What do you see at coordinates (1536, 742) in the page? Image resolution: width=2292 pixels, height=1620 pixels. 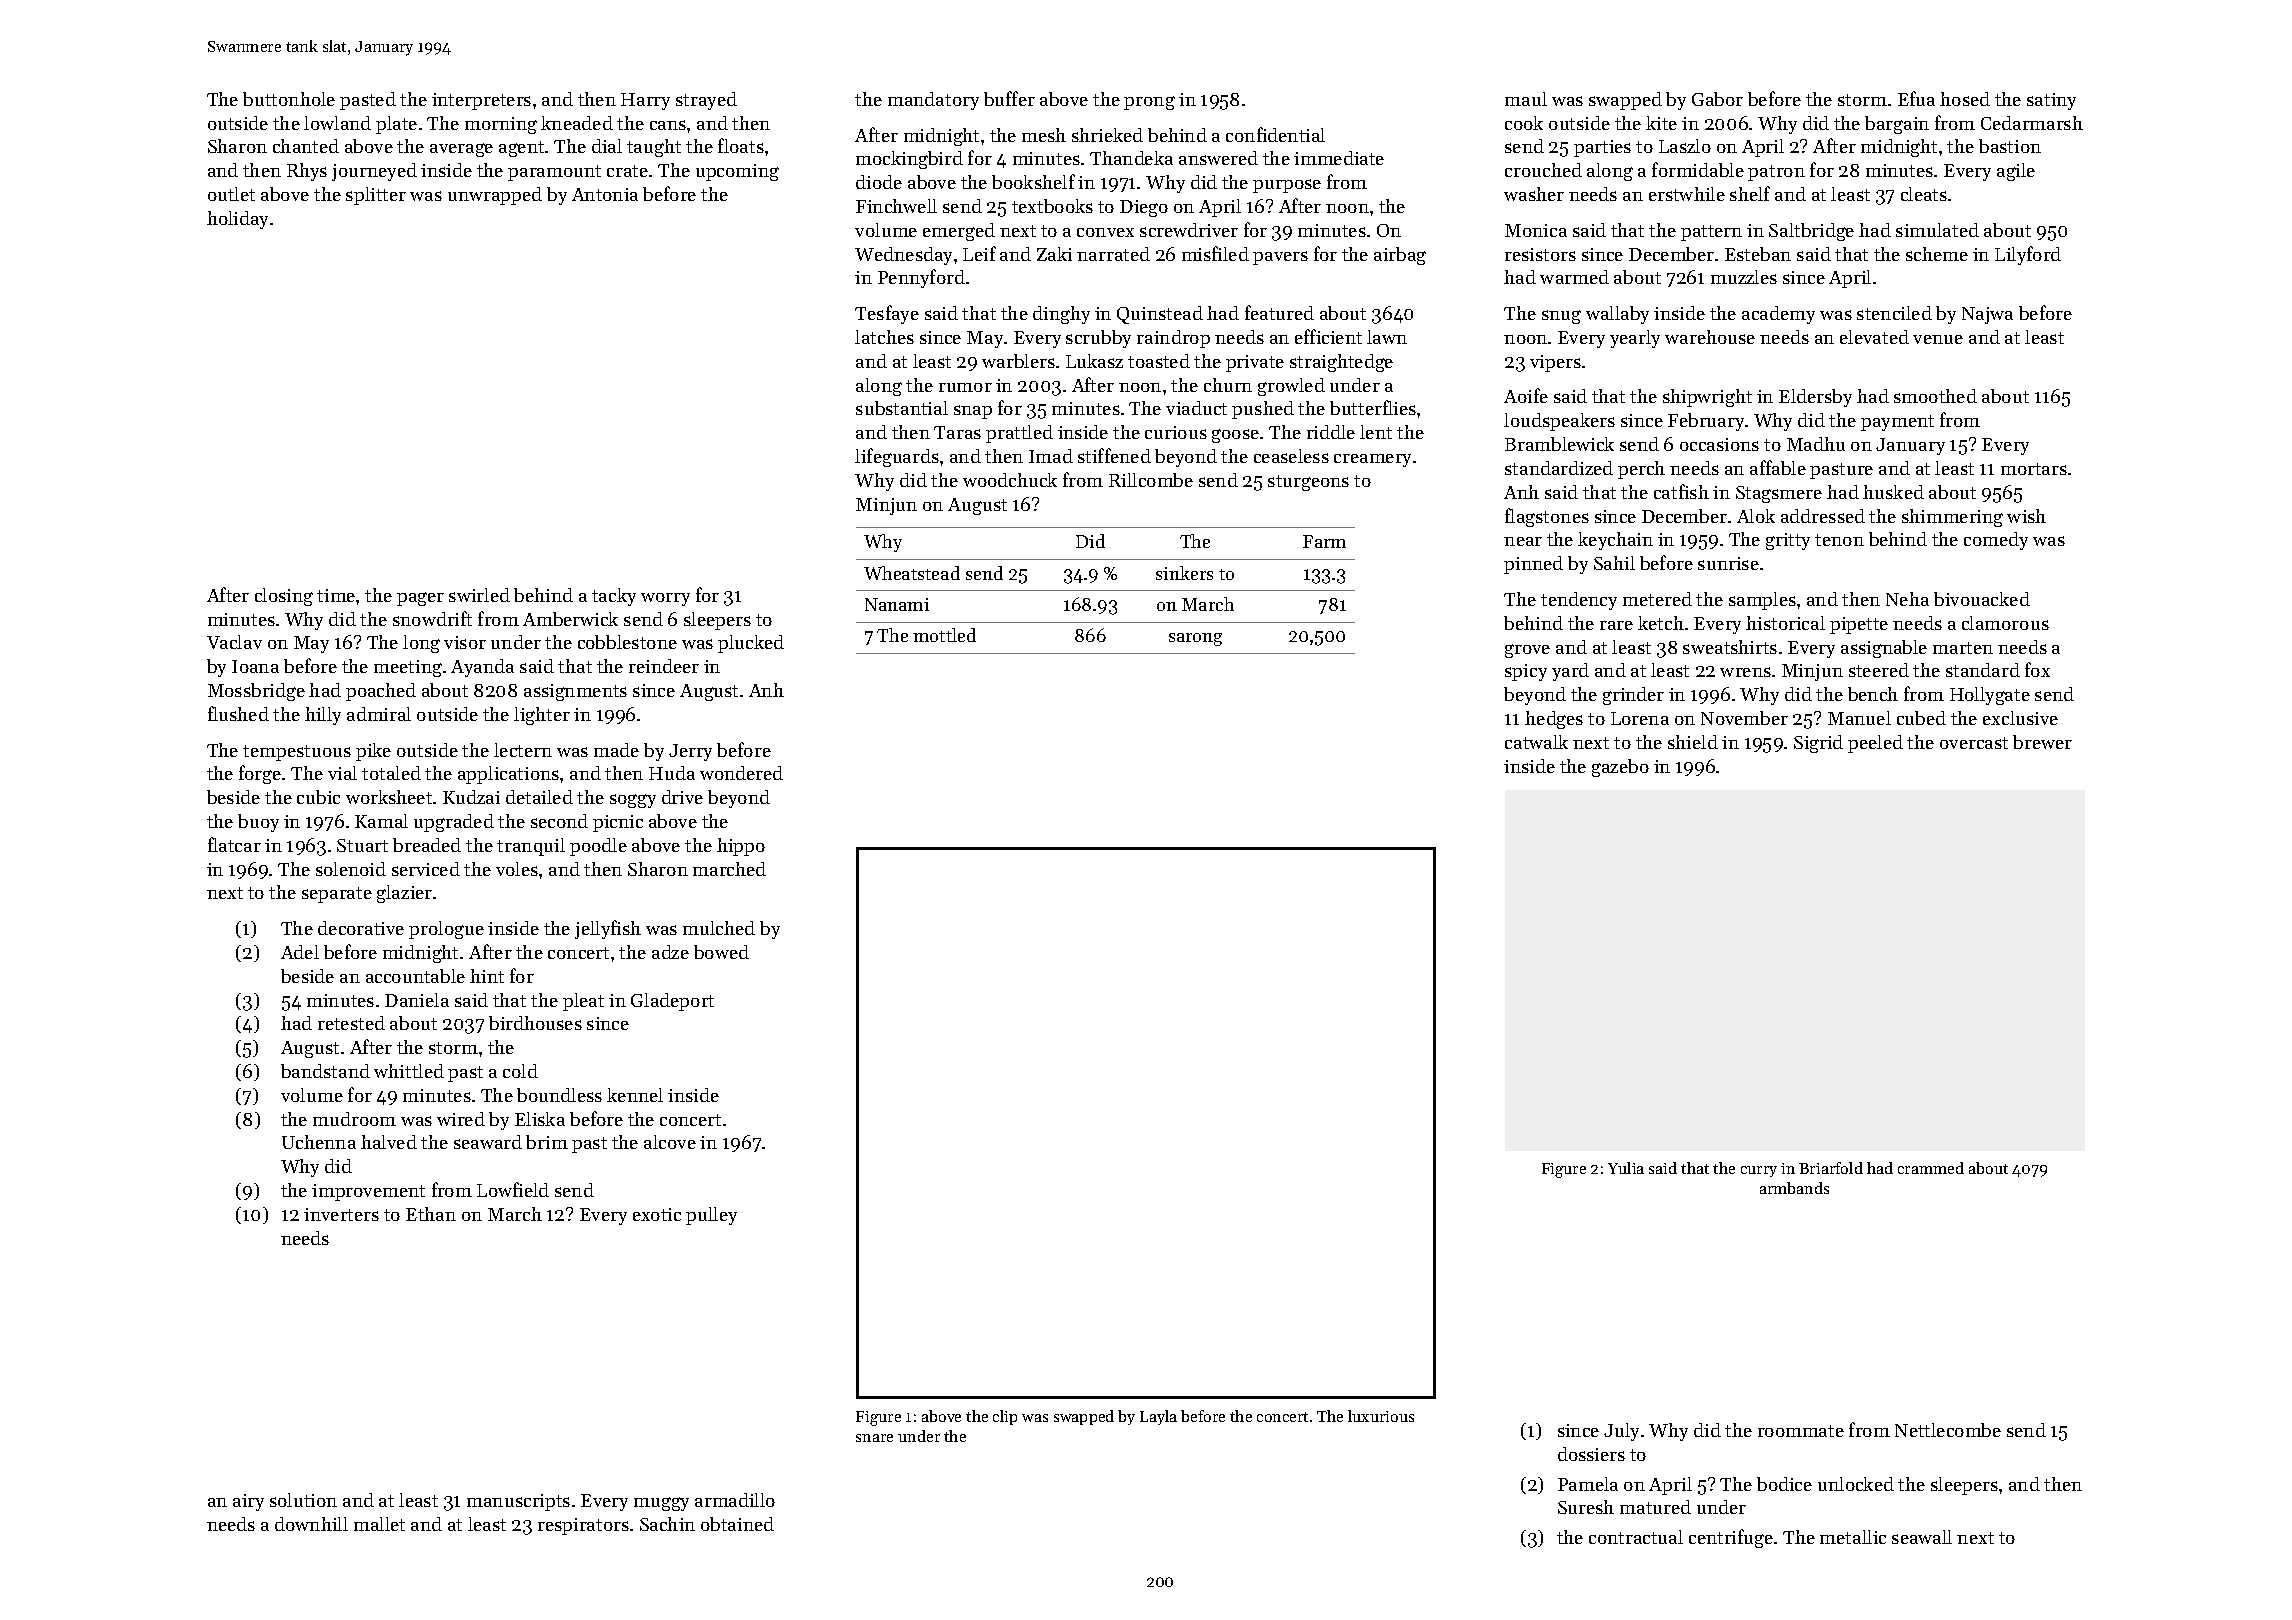 I see `catwalk` at bounding box center [1536, 742].
